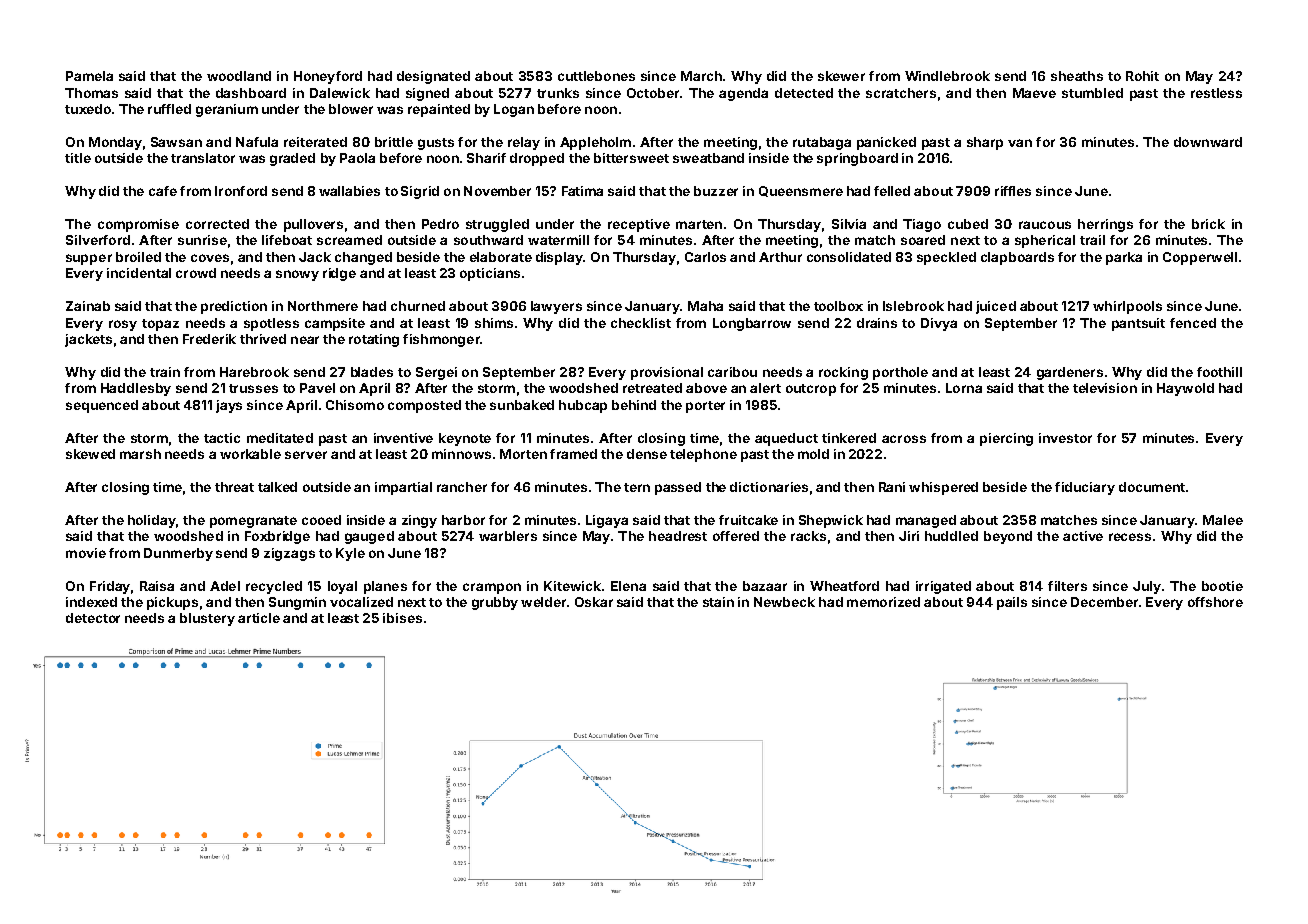 This screenshot has width=1308, height=924. I want to click on managed, so click(926, 521).
